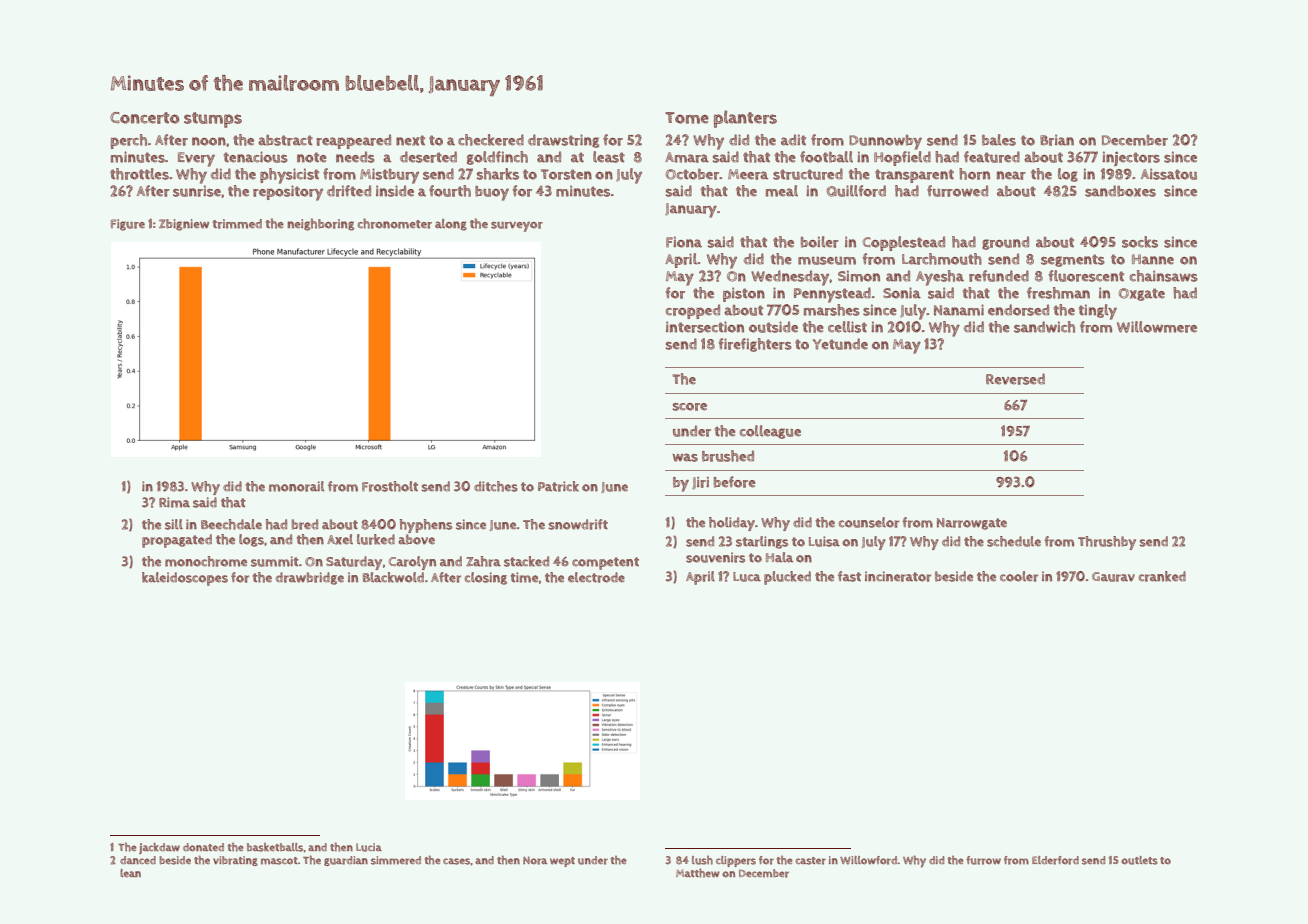 This image has height=924, width=1308. Describe the element at coordinates (898, 576) in the image. I see `incinerator` at that location.
